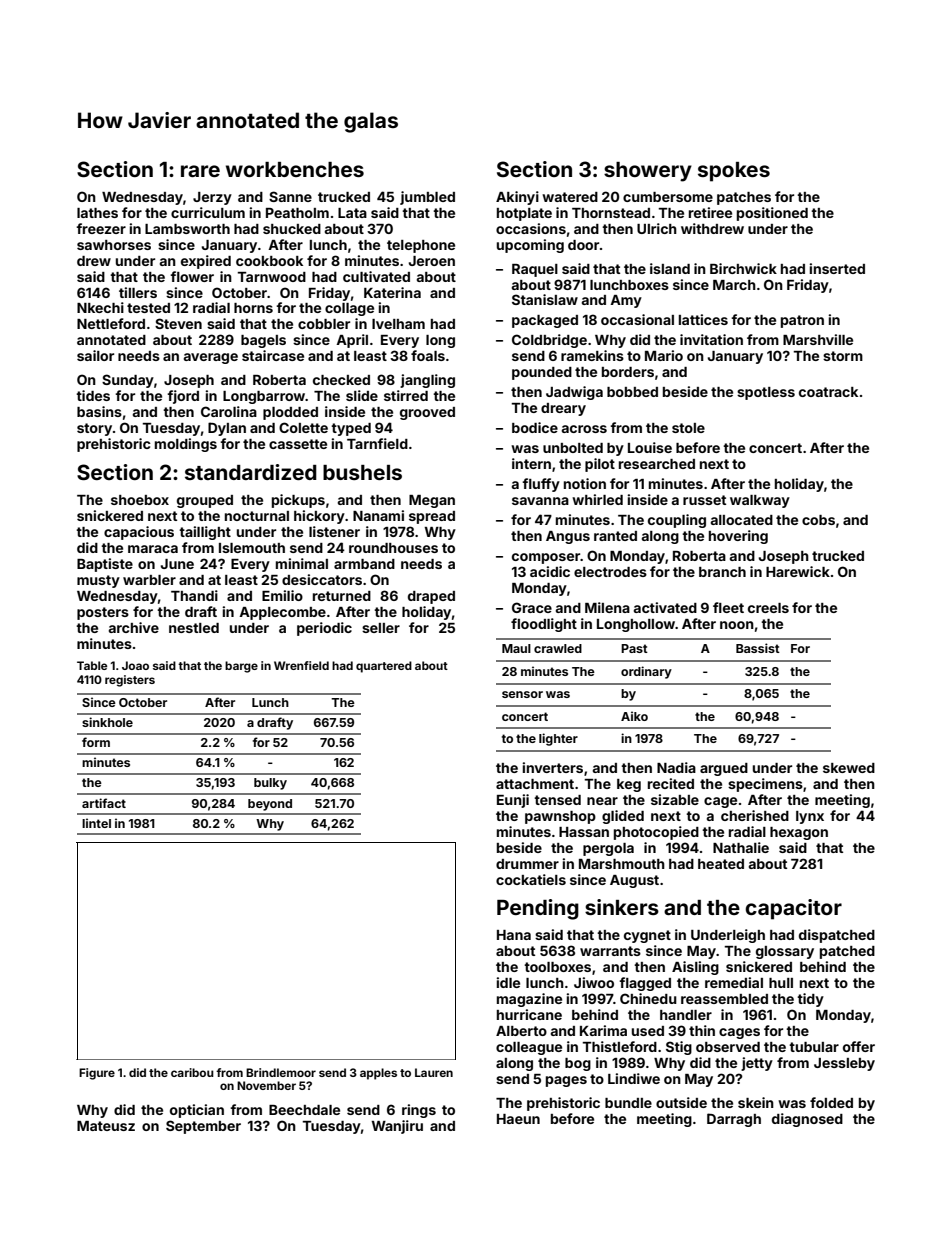  I want to click on cherished, so click(755, 815).
